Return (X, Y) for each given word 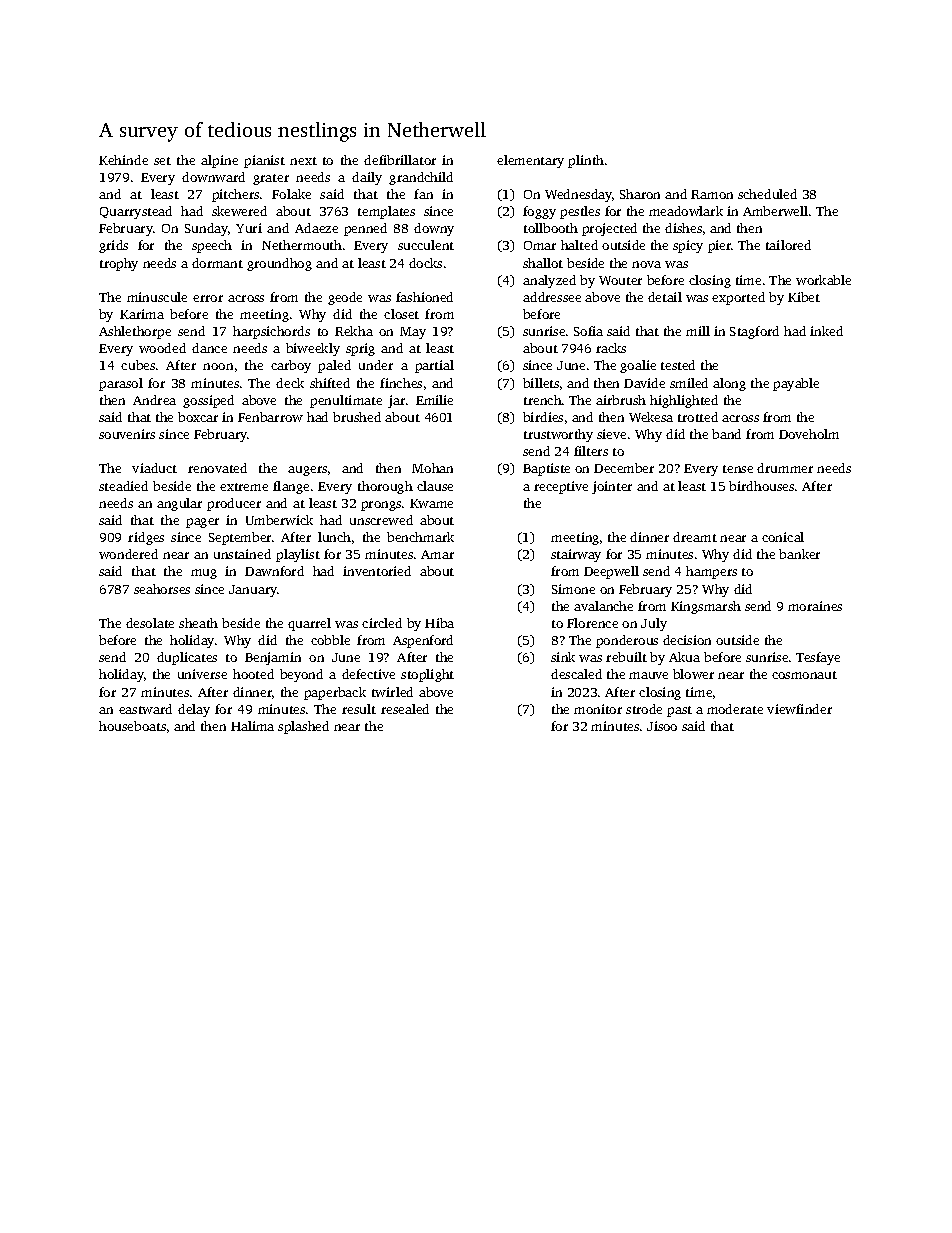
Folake (291, 194)
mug (204, 574)
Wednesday (578, 195)
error (208, 298)
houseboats (132, 726)
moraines (815, 606)
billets (541, 383)
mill (698, 331)
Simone (573, 589)
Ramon (712, 194)
